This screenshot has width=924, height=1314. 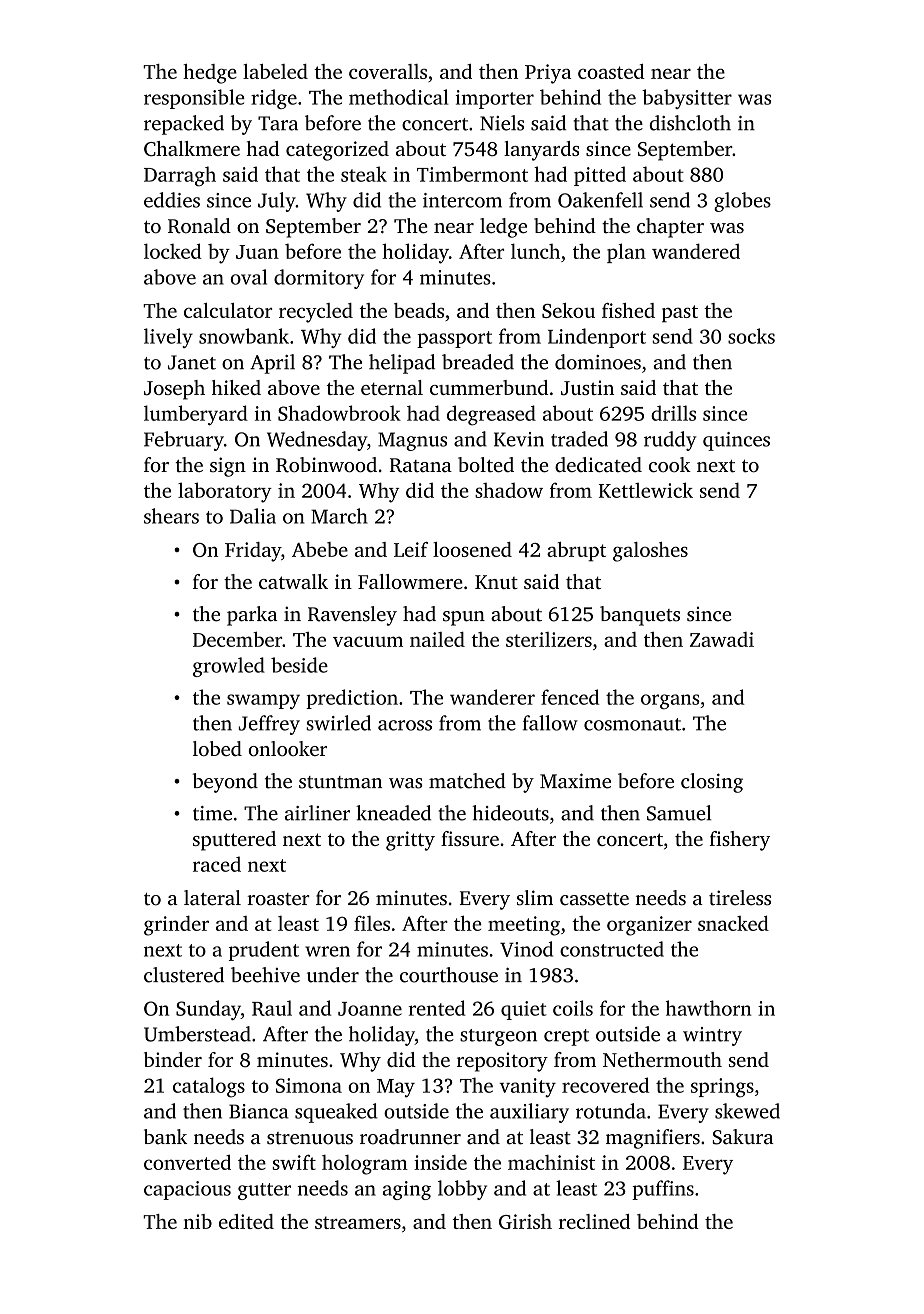 I want to click on July, so click(x=277, y=202).
